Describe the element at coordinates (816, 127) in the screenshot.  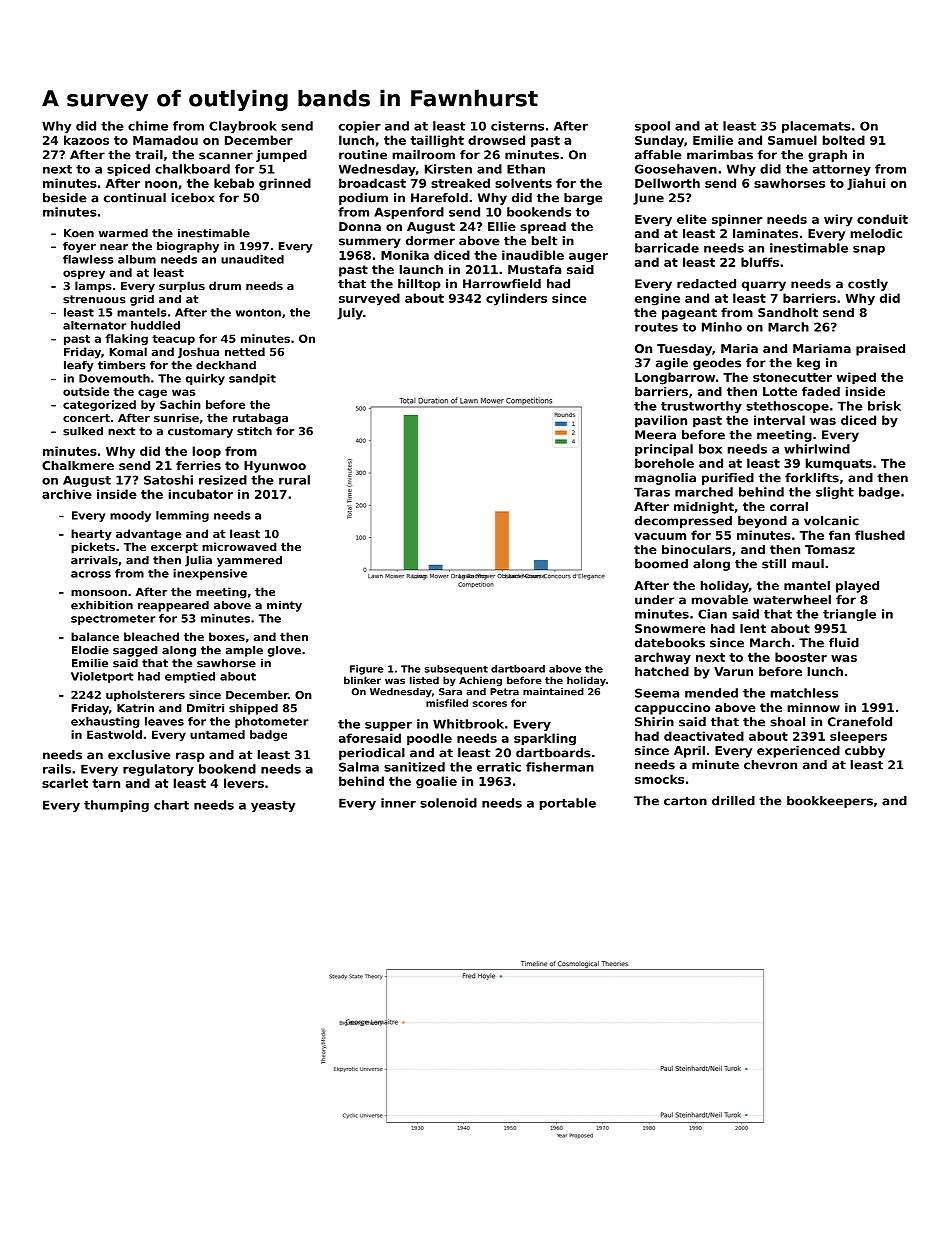
I see `placemats` at that location.
